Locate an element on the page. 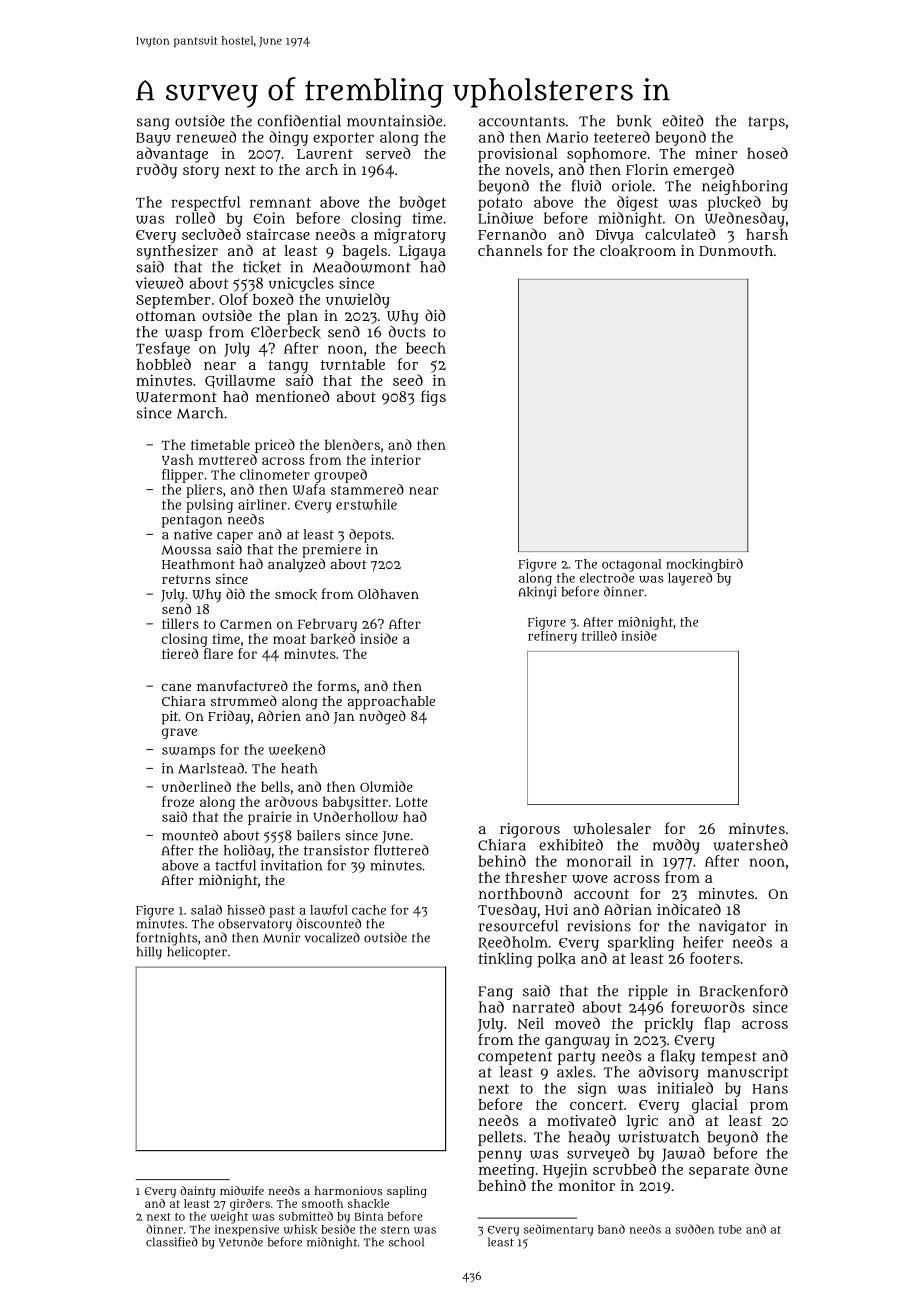 The image size is (924, 1314). classified is located at coordinates (172, 1242).
